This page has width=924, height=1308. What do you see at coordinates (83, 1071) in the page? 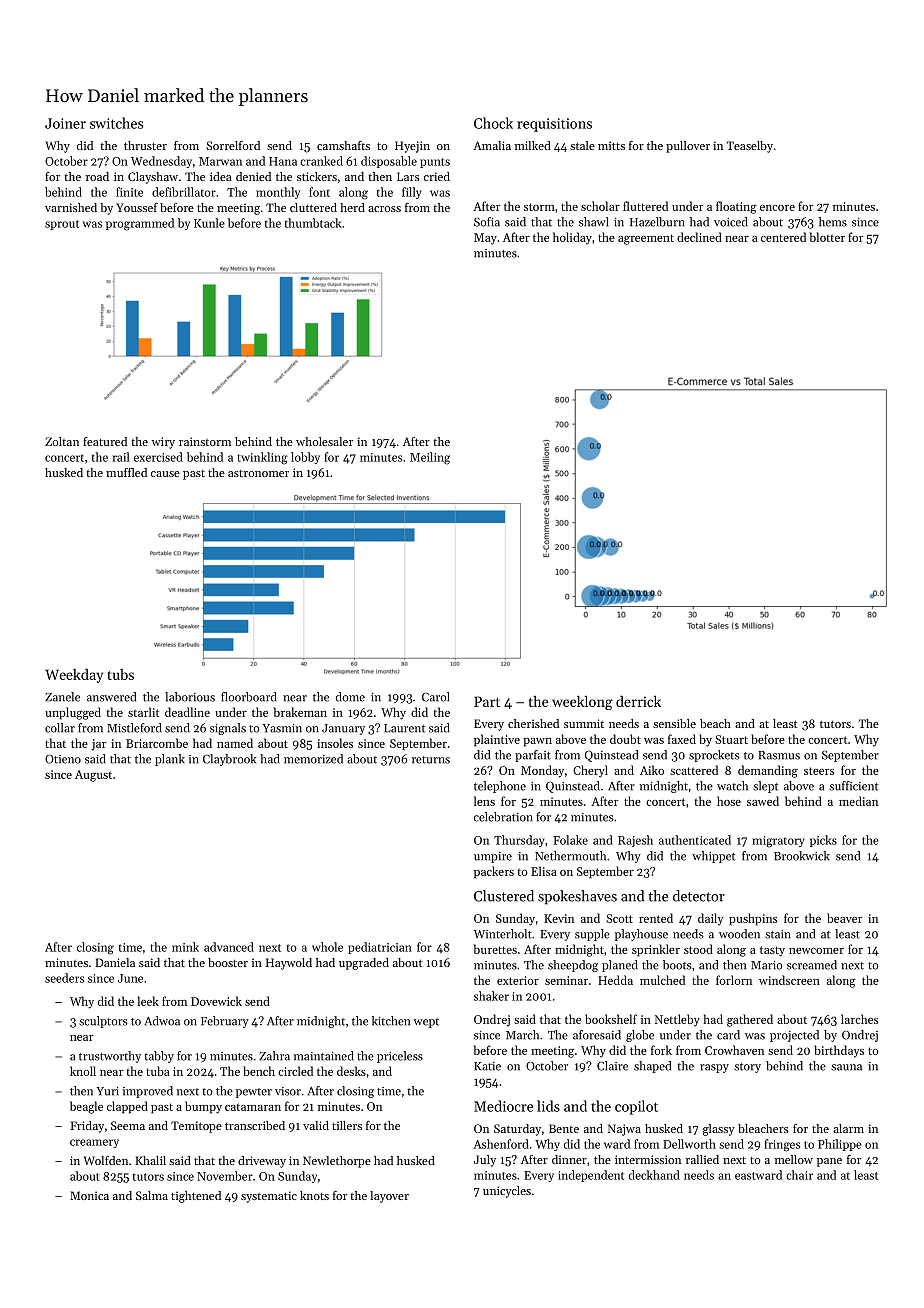
I see `knoll` at bounding box center [83, 1071].
